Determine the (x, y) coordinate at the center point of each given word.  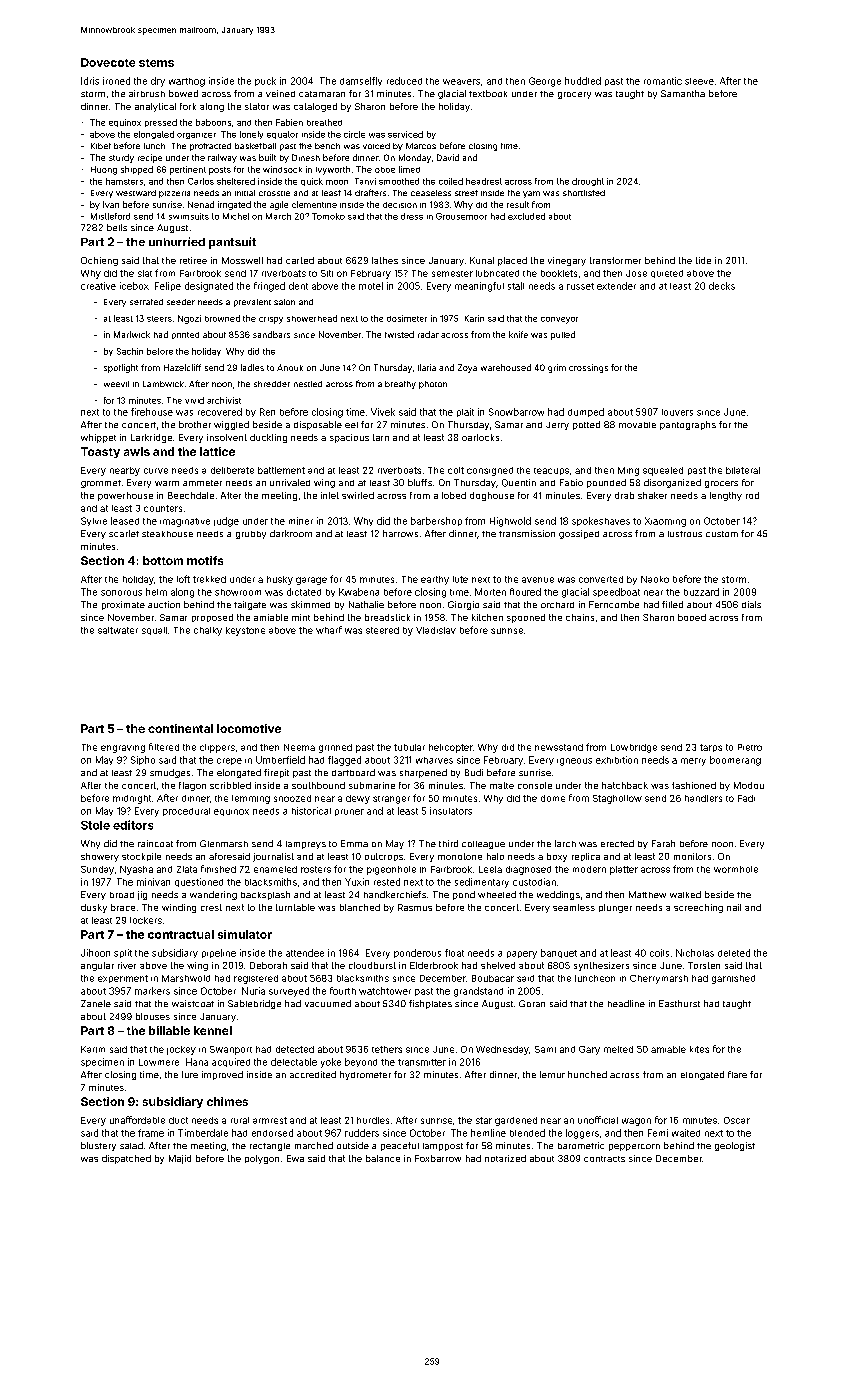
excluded (526, 216)
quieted (667, 274)
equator (282, 135)
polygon (262, 1159)
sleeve (699, 81)
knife (518, 334)
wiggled (231, 425)
